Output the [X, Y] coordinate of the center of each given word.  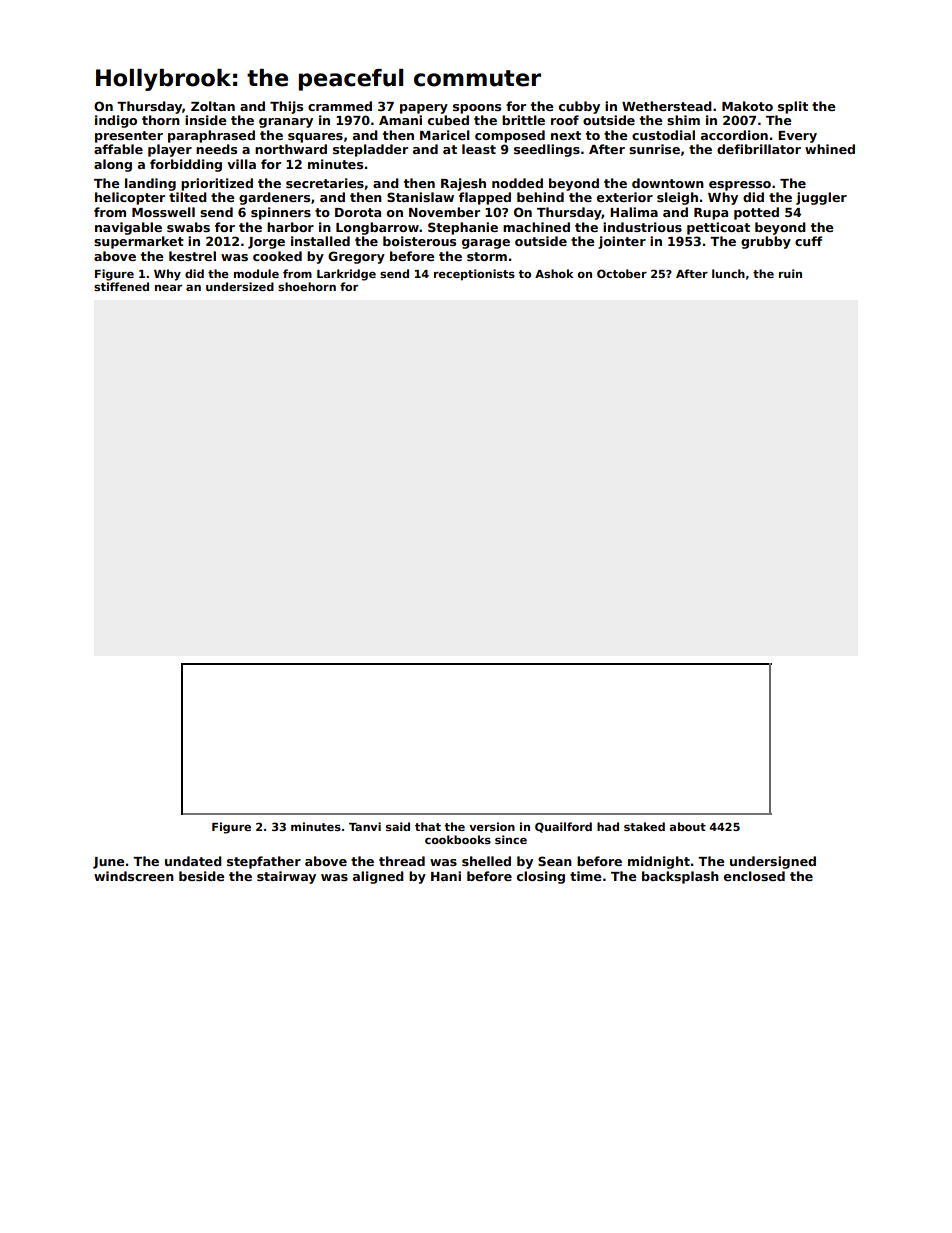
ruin [790, 273]
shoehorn [307, 286]
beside [202, 876]
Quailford [563, 827]
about [688, 826]
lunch [728, 273]
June [109, 863]
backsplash [680, 877]
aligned [378, 877]
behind [540, 197]
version [492, 826]
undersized [240, 286]
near [168, 288]
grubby [766, 242]
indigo [116, 121]
